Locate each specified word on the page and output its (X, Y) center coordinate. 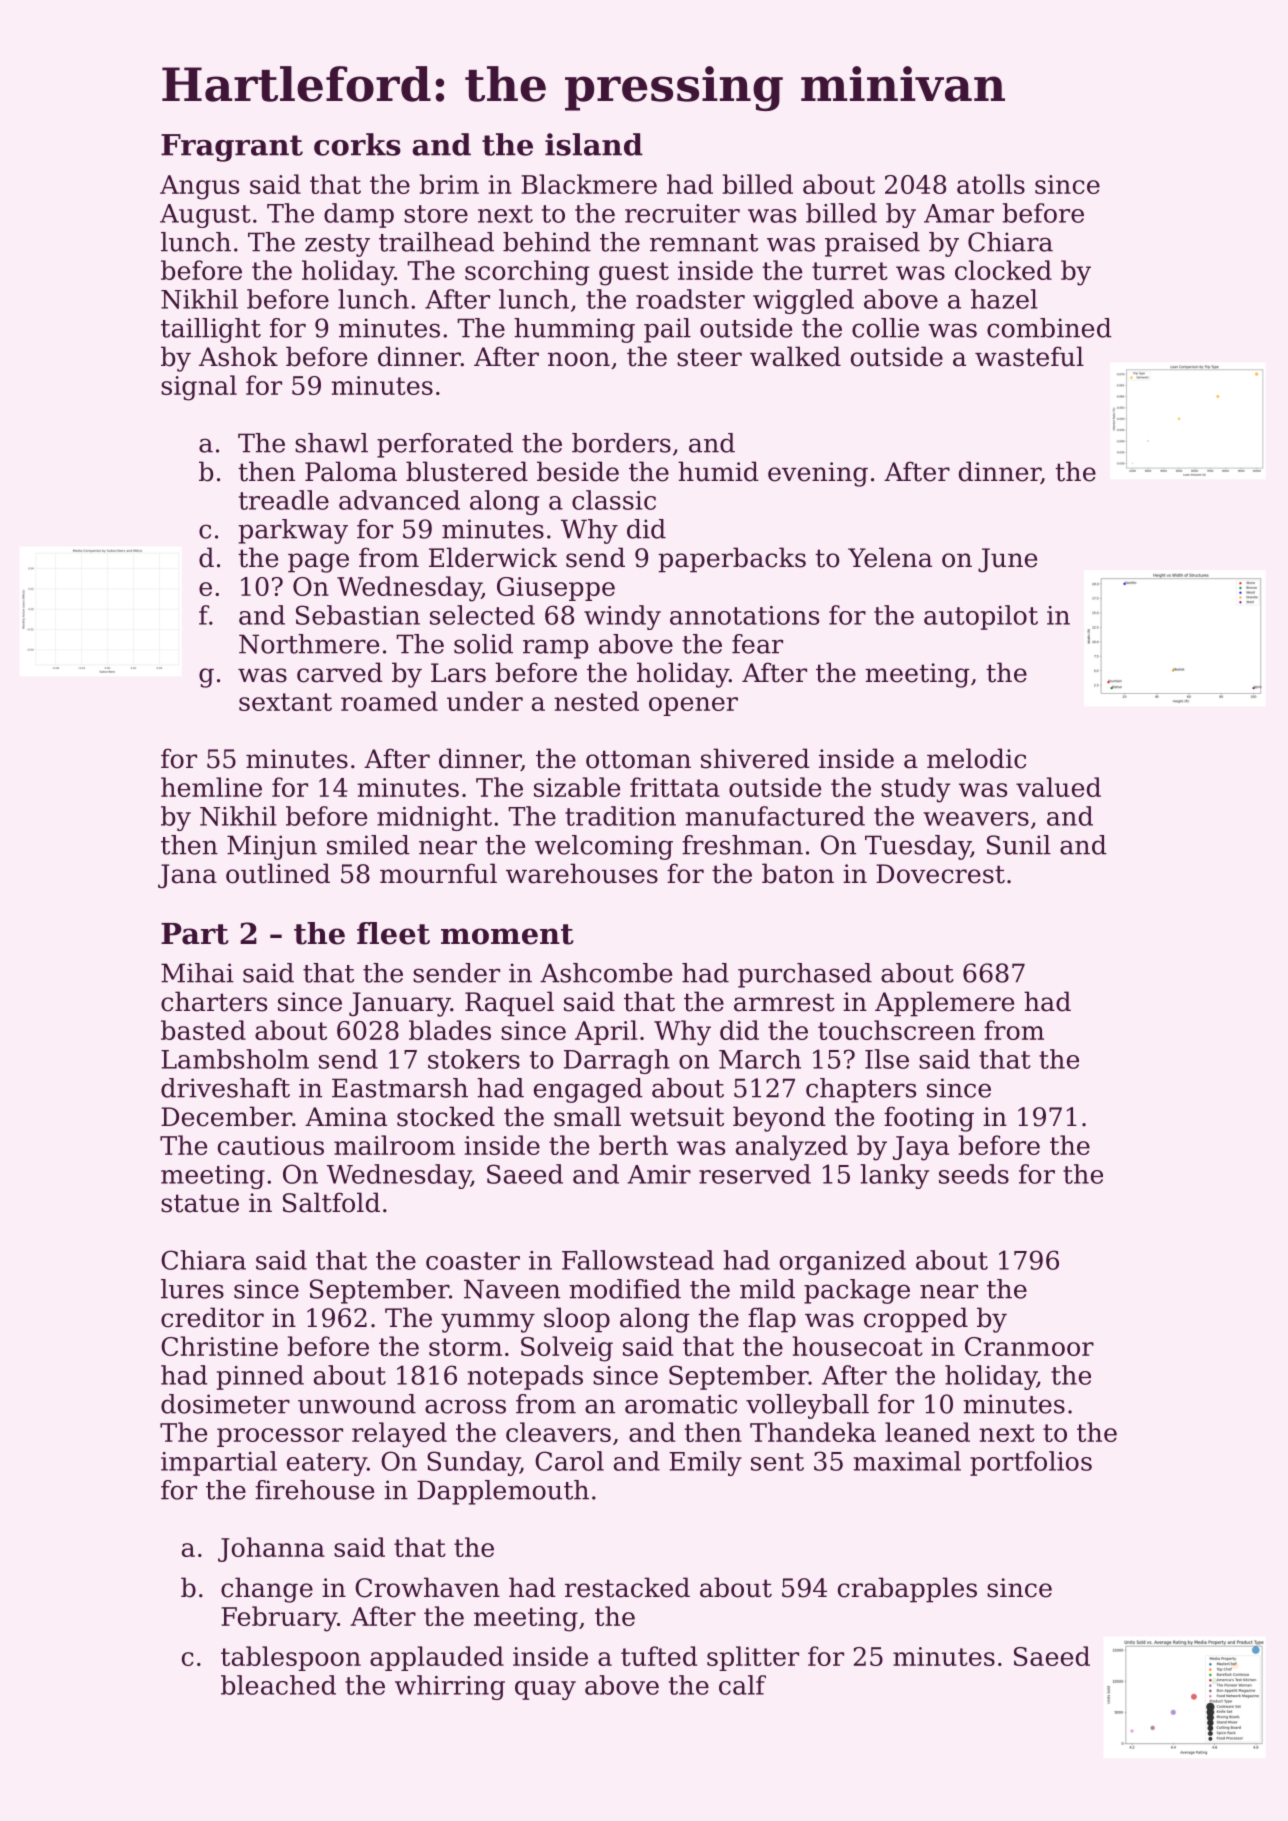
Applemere (944, 1004)
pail (667, 330)
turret (850, 271)
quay (545, 1690)
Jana (187, 876)
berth (633, 1145)
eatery (327, 1464)
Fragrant (232, 148)
